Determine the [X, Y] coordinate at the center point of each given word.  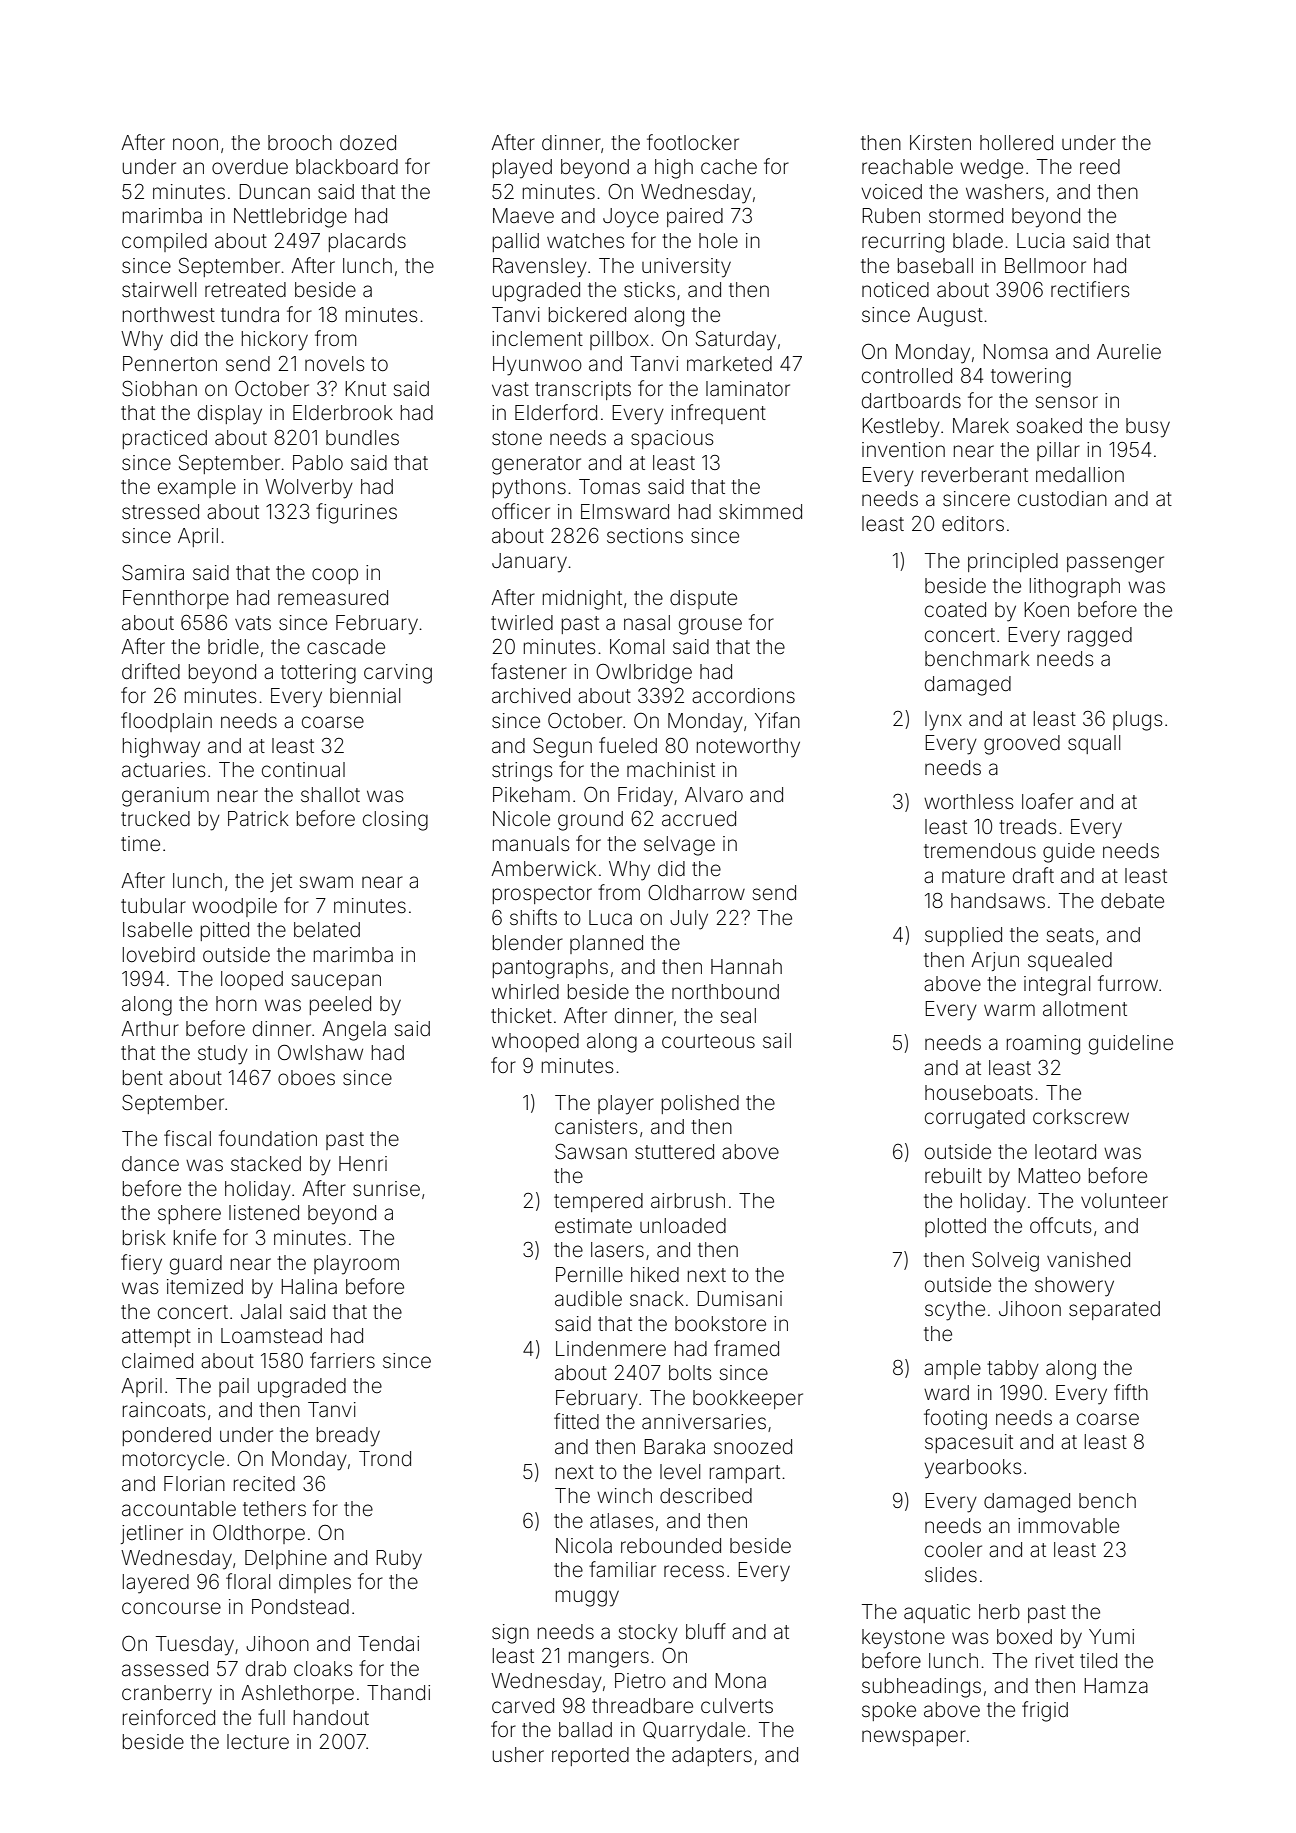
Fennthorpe [176, 599]
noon [195, 144]
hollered [1016, 142]
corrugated [975, 1119]
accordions [743, 695]
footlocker [693, 142]
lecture [258, 1742]
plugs [1137, 721]
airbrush [688, 1200]
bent [143, 1078]
